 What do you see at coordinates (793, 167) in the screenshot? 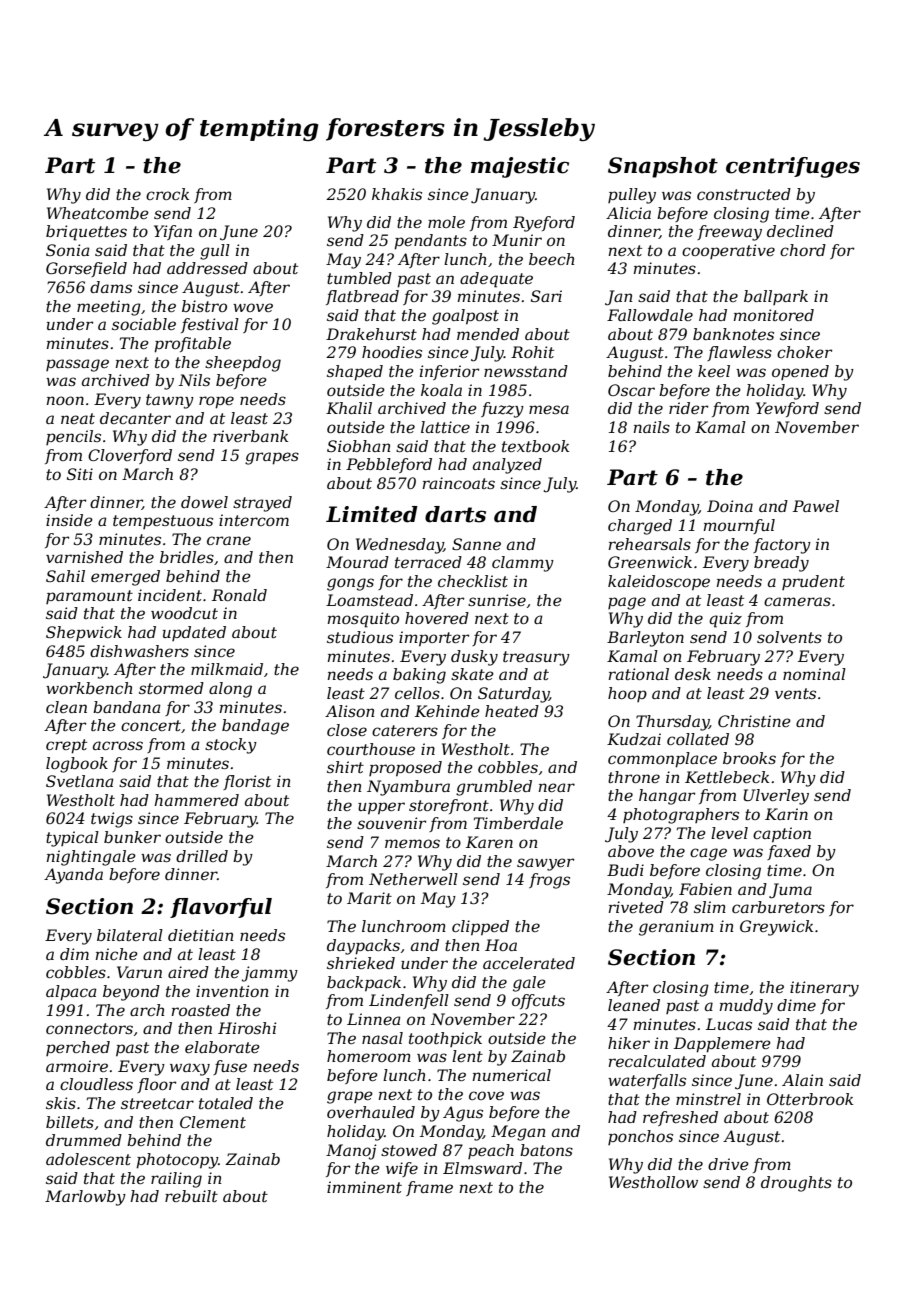
I see `centrifuges` at bounding box center [793, 167].
